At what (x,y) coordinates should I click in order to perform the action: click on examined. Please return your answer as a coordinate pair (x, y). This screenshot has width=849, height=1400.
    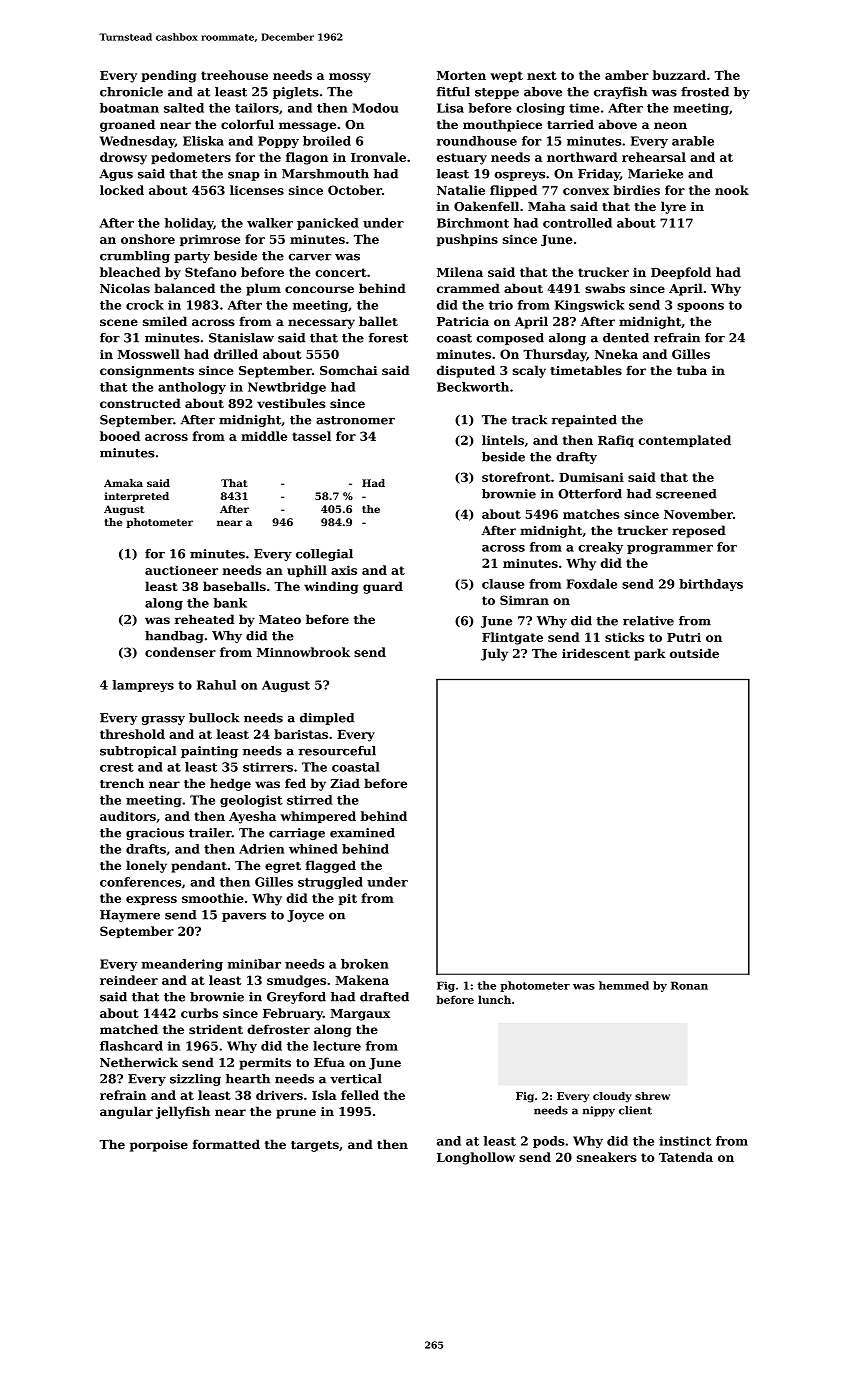
    Looking at the image, I should click on (362, 833).
